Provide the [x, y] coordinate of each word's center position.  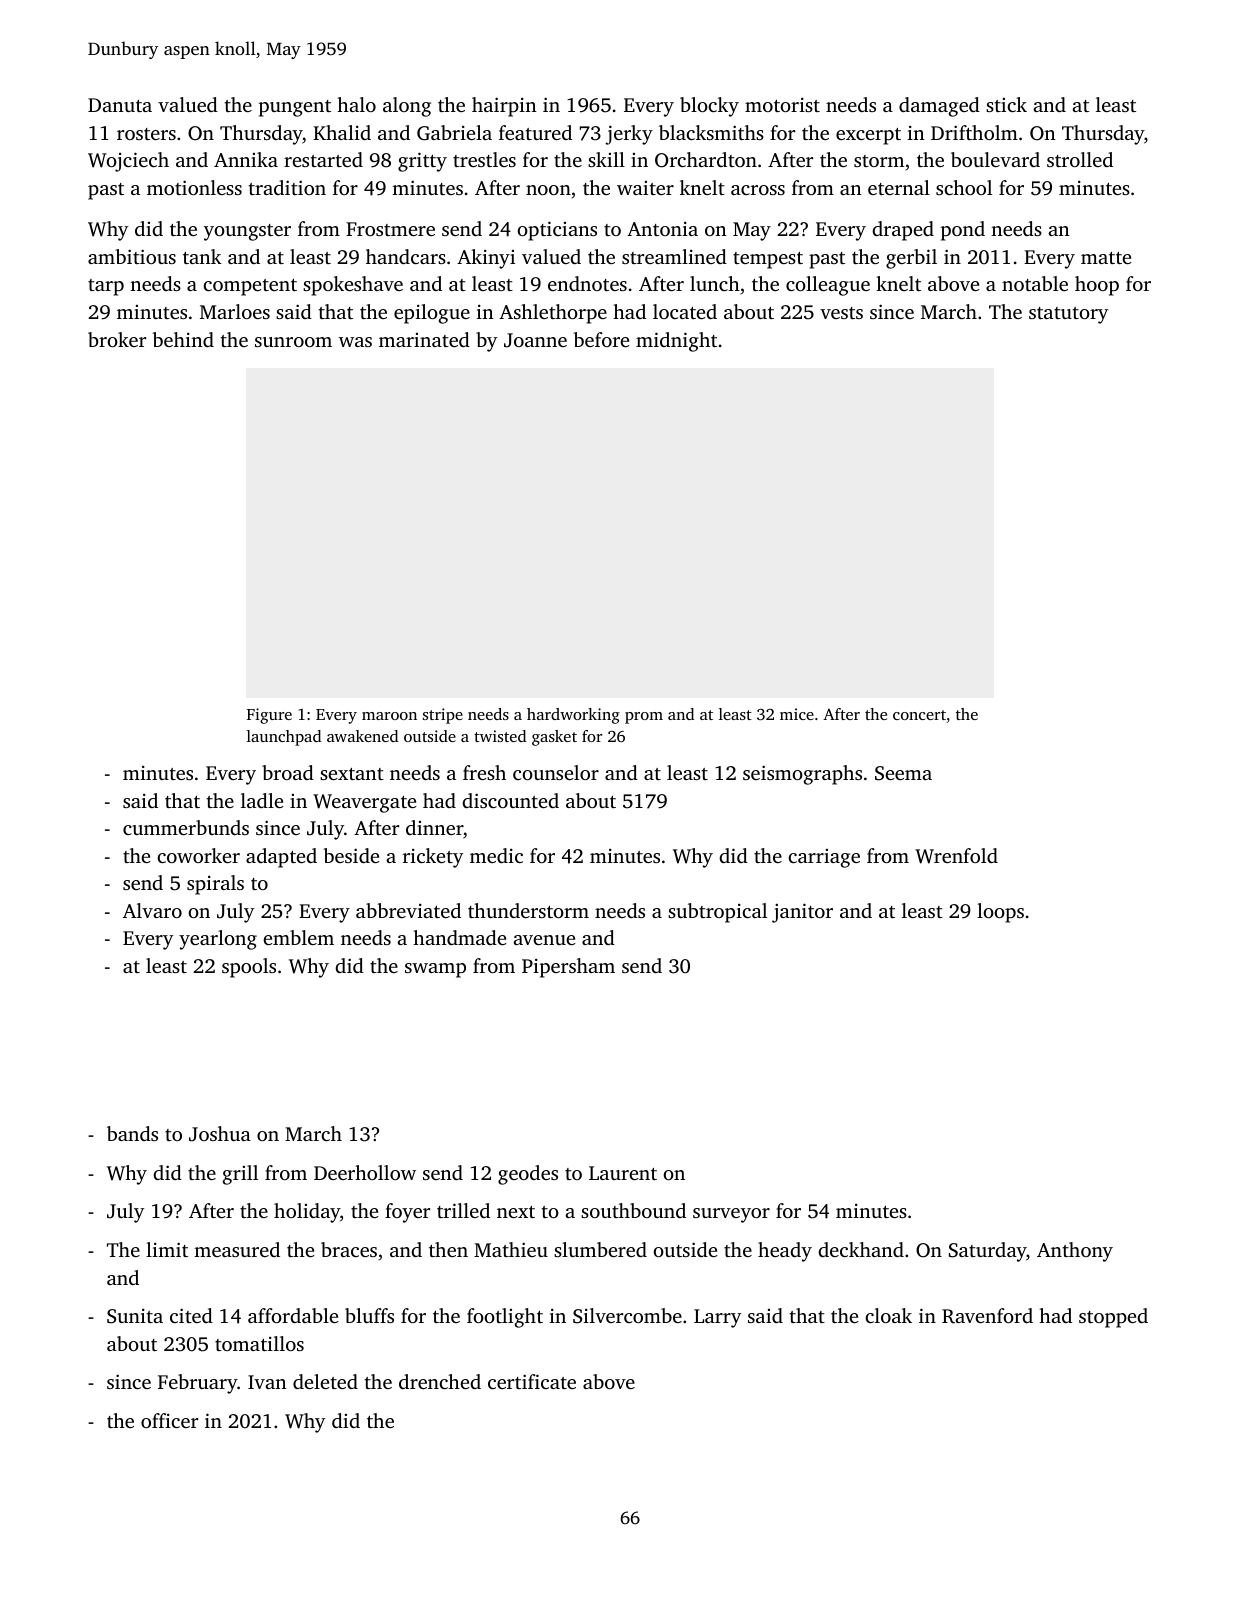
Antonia [662, 228]
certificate [532, 1381]
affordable [293, 1315]
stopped [1113, 1318]
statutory [1068, 315]
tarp [106, 287]
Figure [269, 716]
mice [797, 714]
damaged [939, 107]
